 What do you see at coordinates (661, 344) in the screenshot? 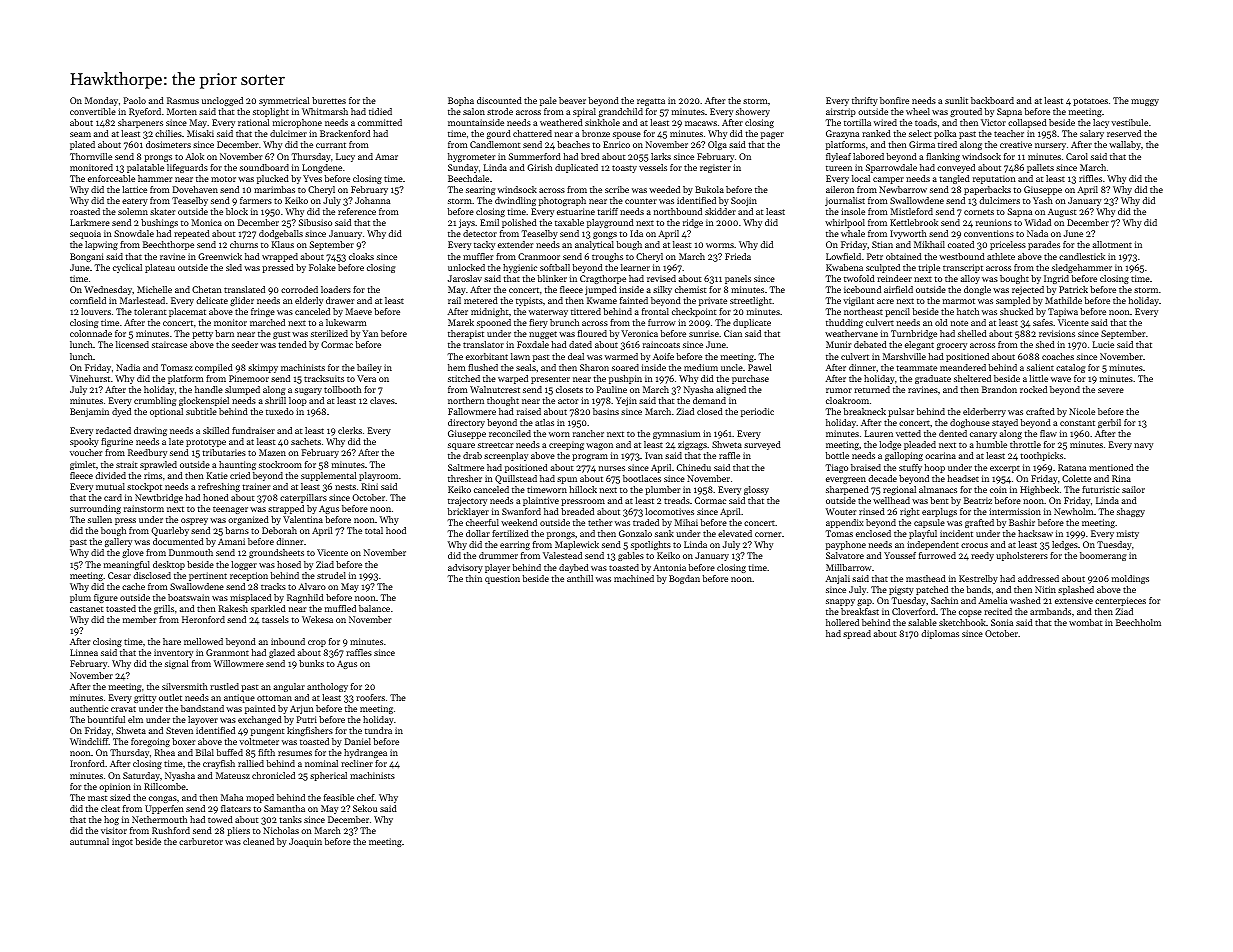
I see `raincoats` at bounding box center [661, 344].
